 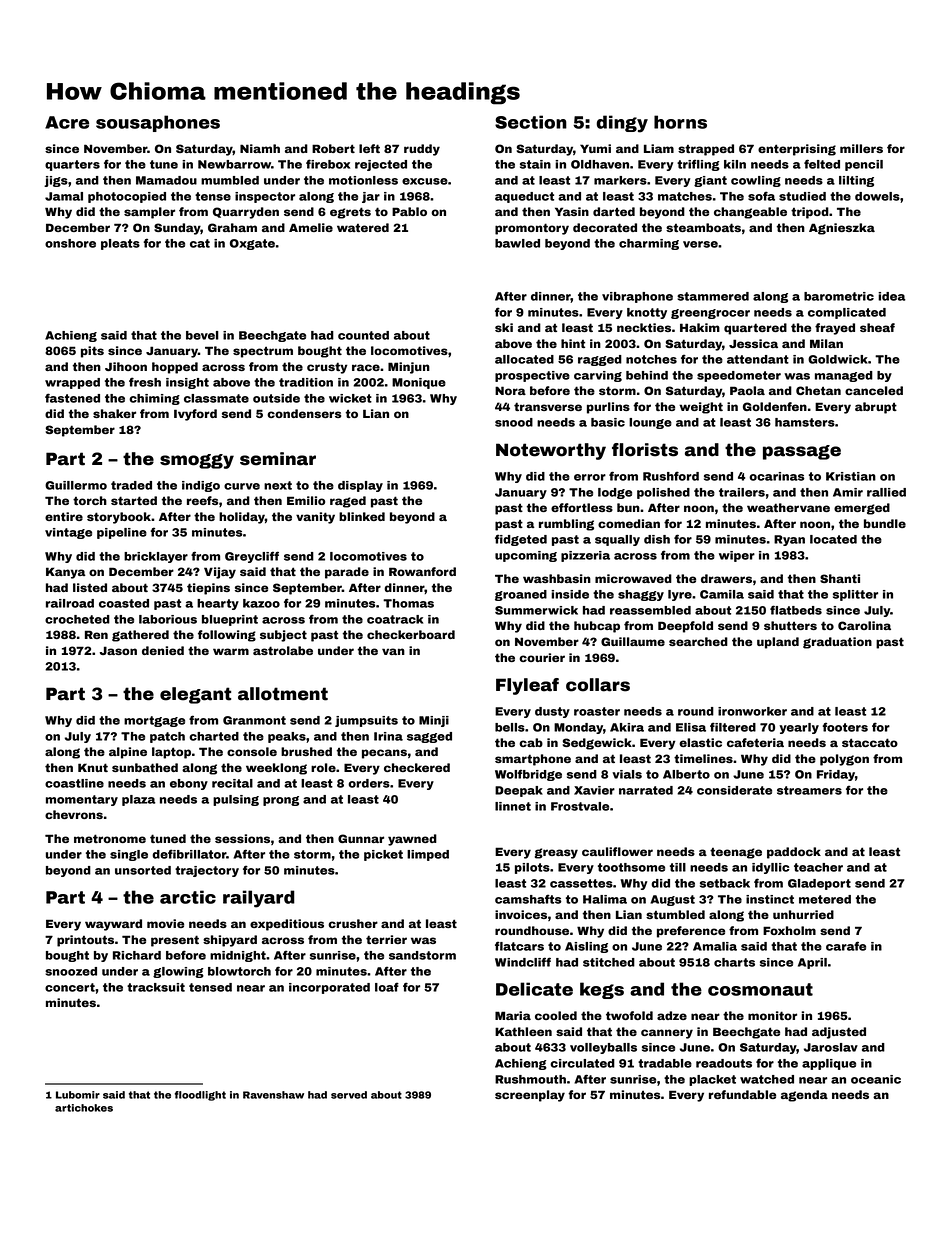 I want to click on single, so click(x=129, y=855).
